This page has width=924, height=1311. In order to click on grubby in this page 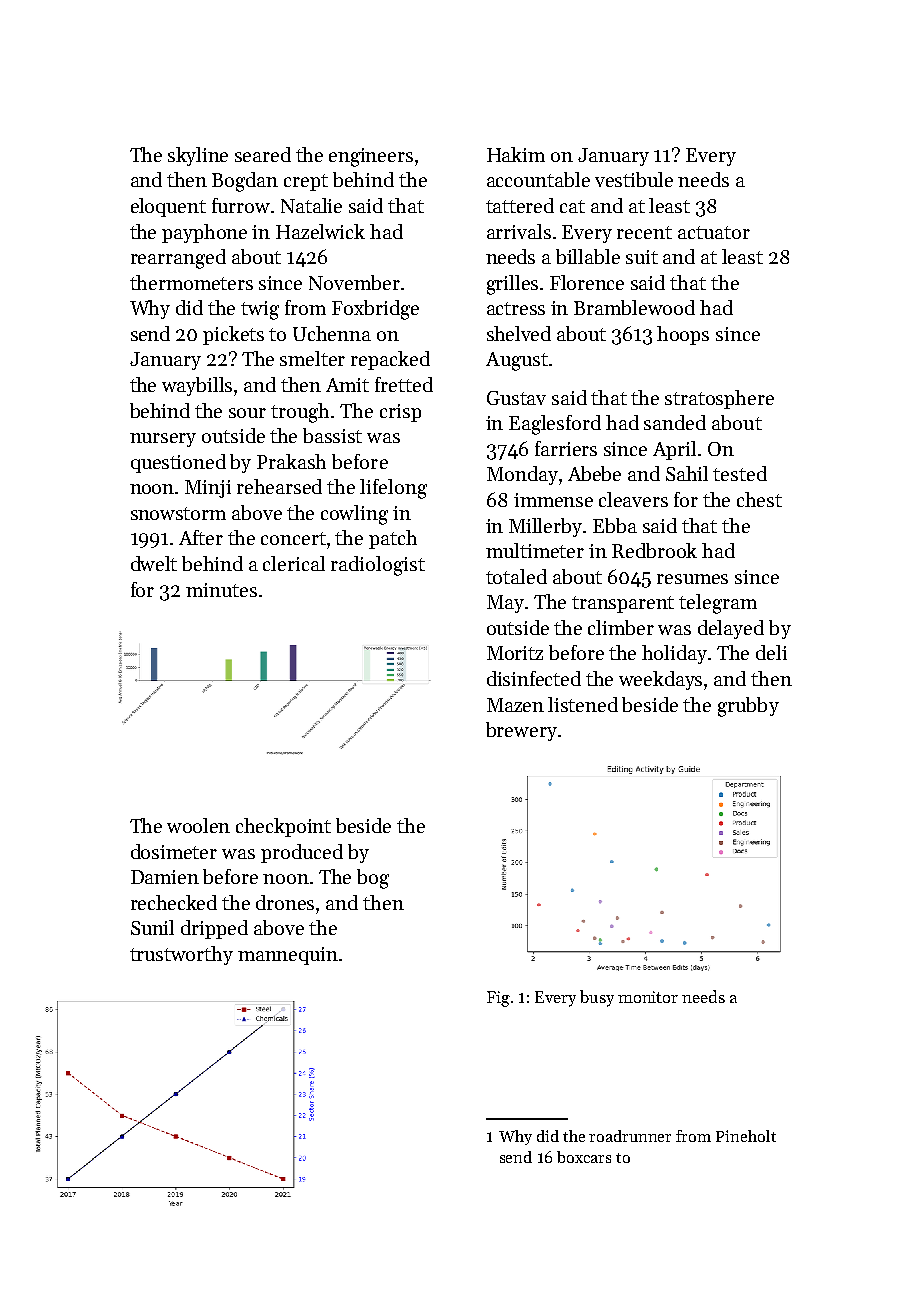, I will do `click(748, 707)`.
